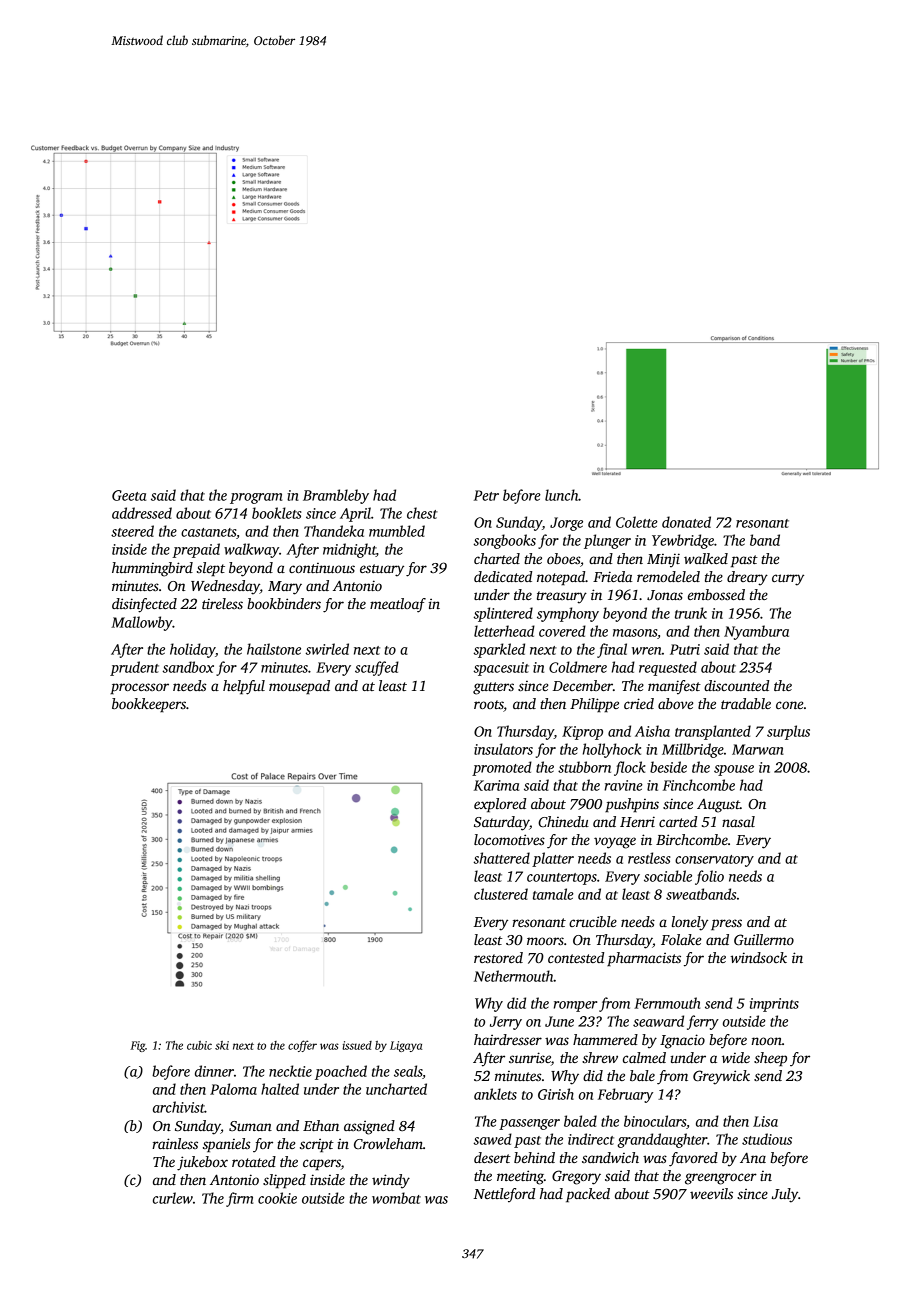 This screenshot has height=1308, width=924. I want to click on favored, so click(693, 1159).
